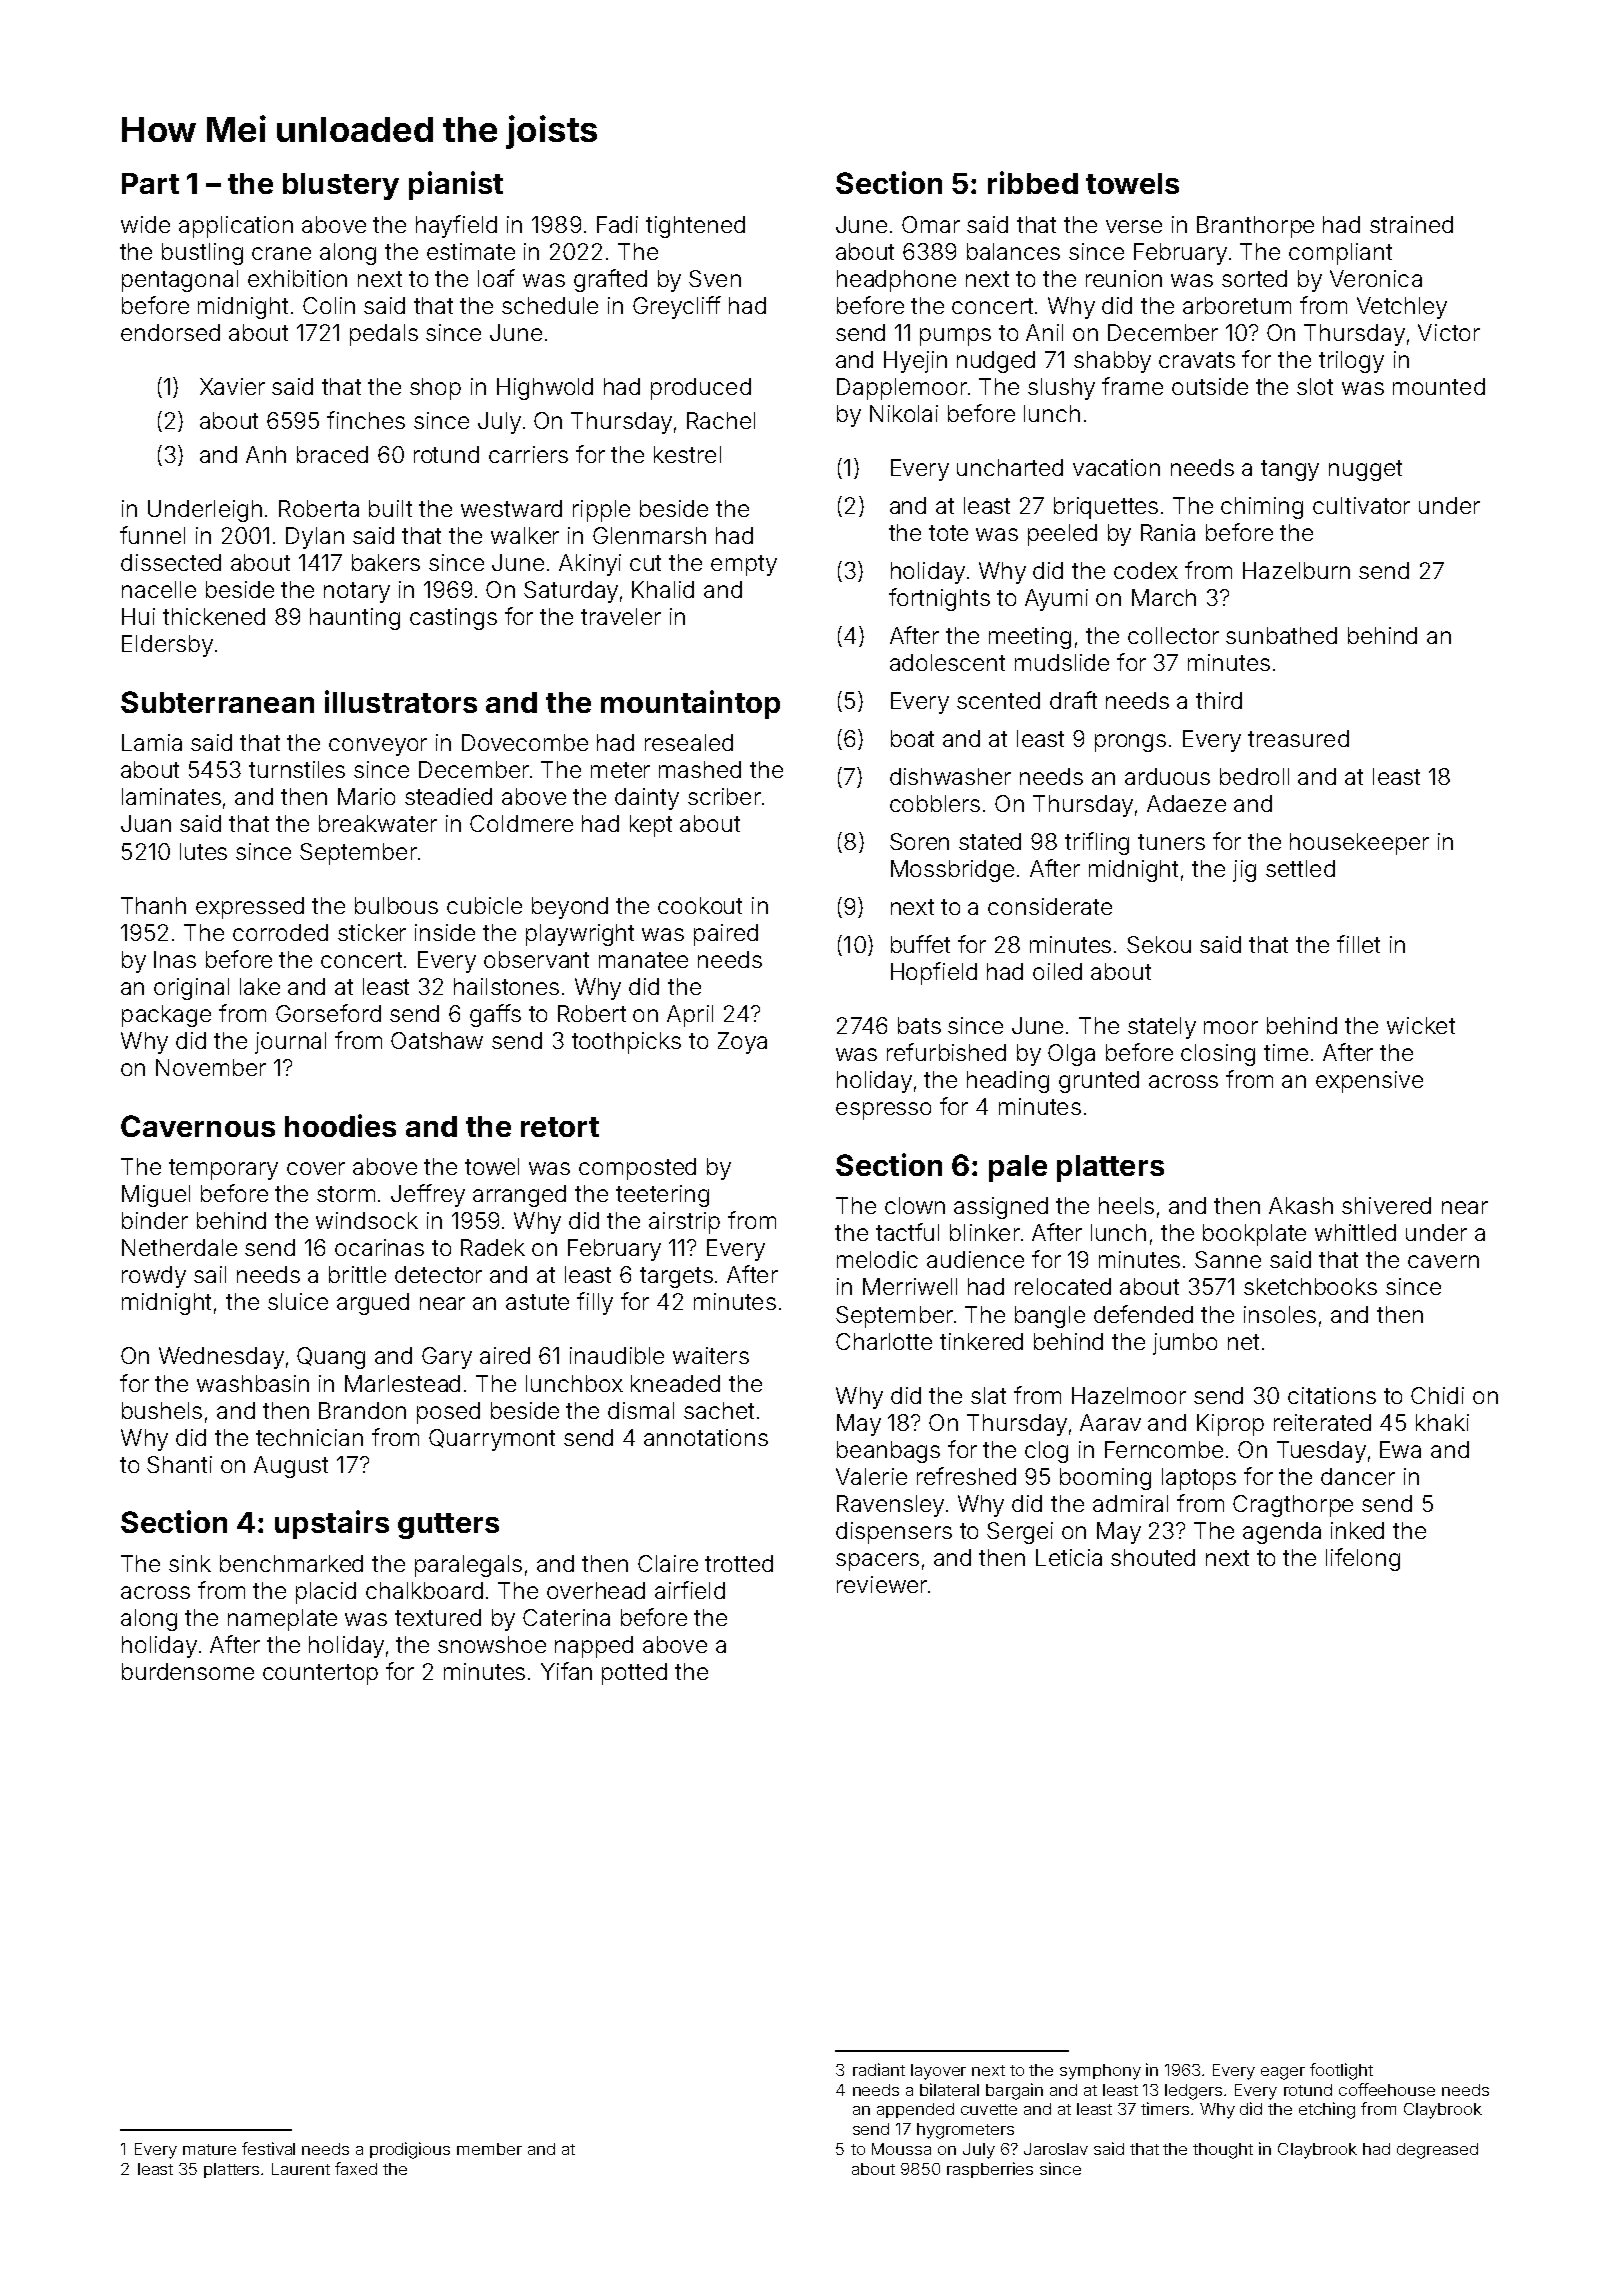  Describe the element at coordinates (1361, 505) in the screenshot. I see `cultivator` at that location.
